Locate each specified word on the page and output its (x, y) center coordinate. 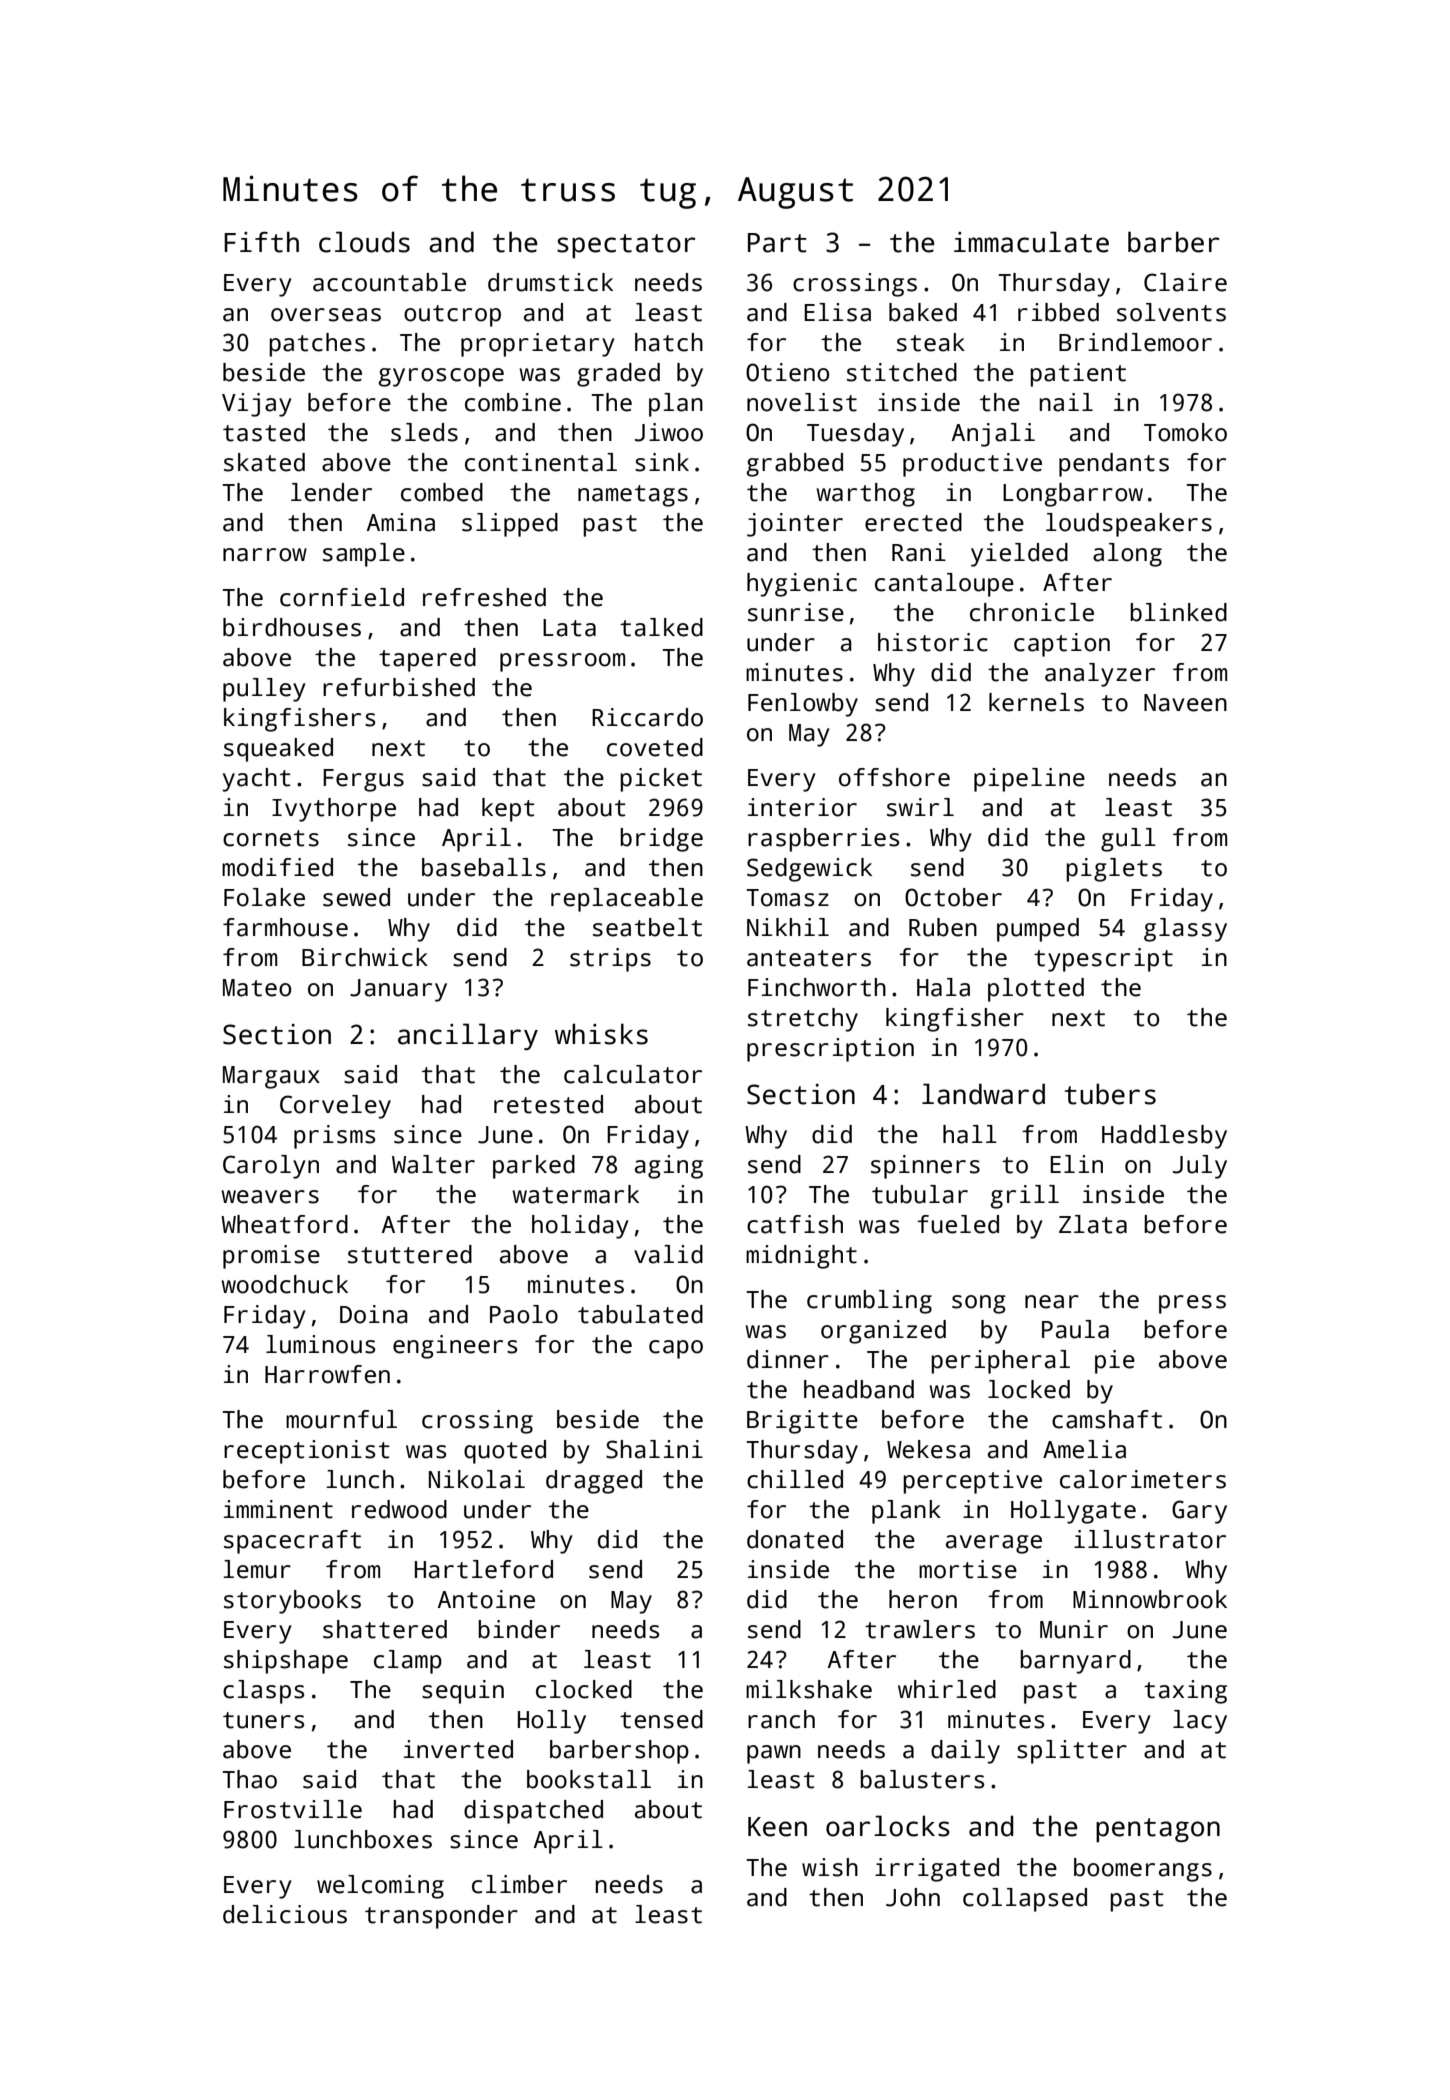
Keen (777, 1827)
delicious (285, 1914)
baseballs (484, 867)
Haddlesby (1164, 1137)
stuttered (410, 1254)
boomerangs (1143, 1870)
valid (668, 1254)
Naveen (1185, 703)
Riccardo (647, 717)
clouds (364, 242)
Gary (1199, 1512)
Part (777, 243)
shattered (385, 1629)
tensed (661, 1719)
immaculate (1031, 242)
